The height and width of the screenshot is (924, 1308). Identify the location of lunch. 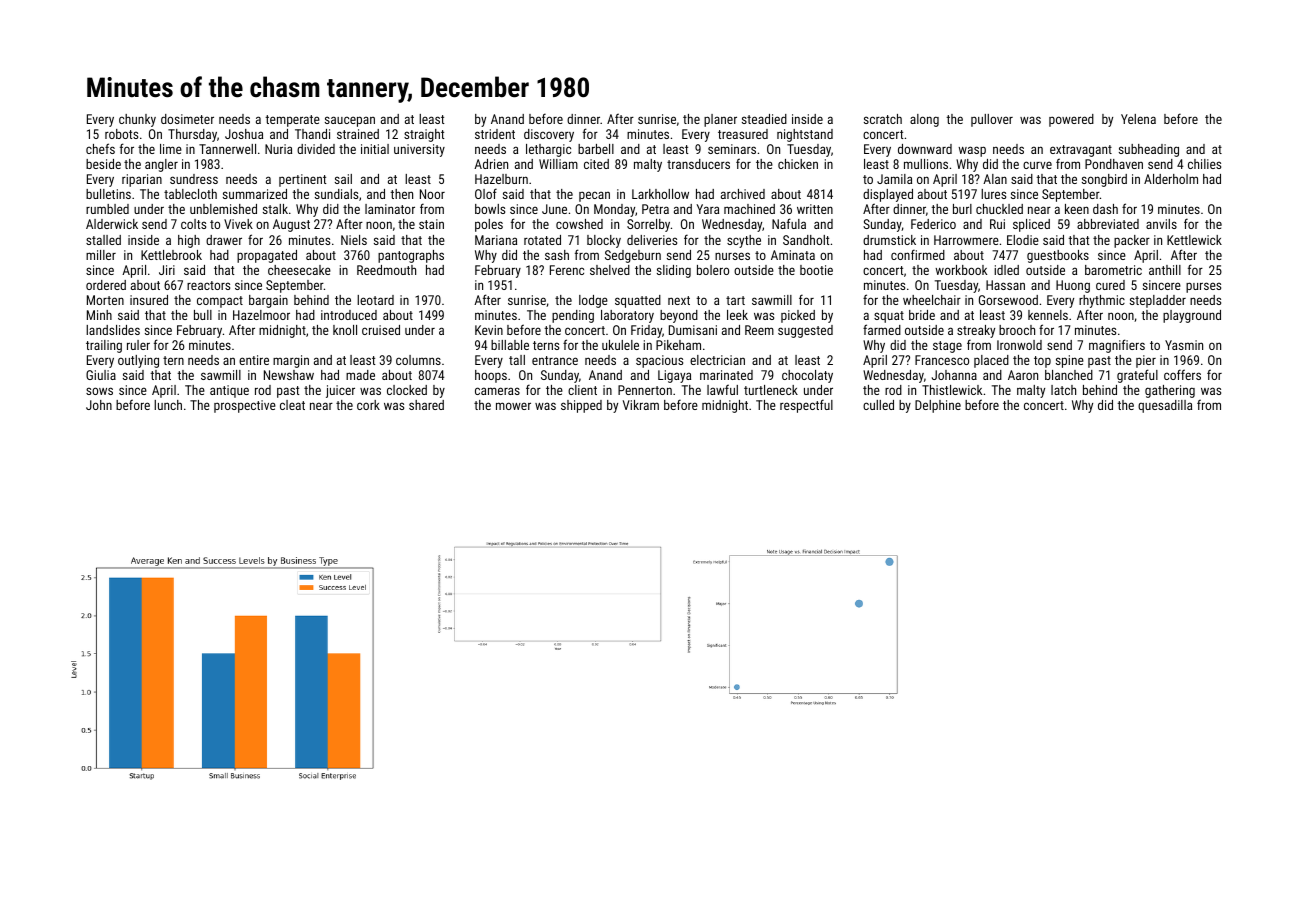
(168, 405).
